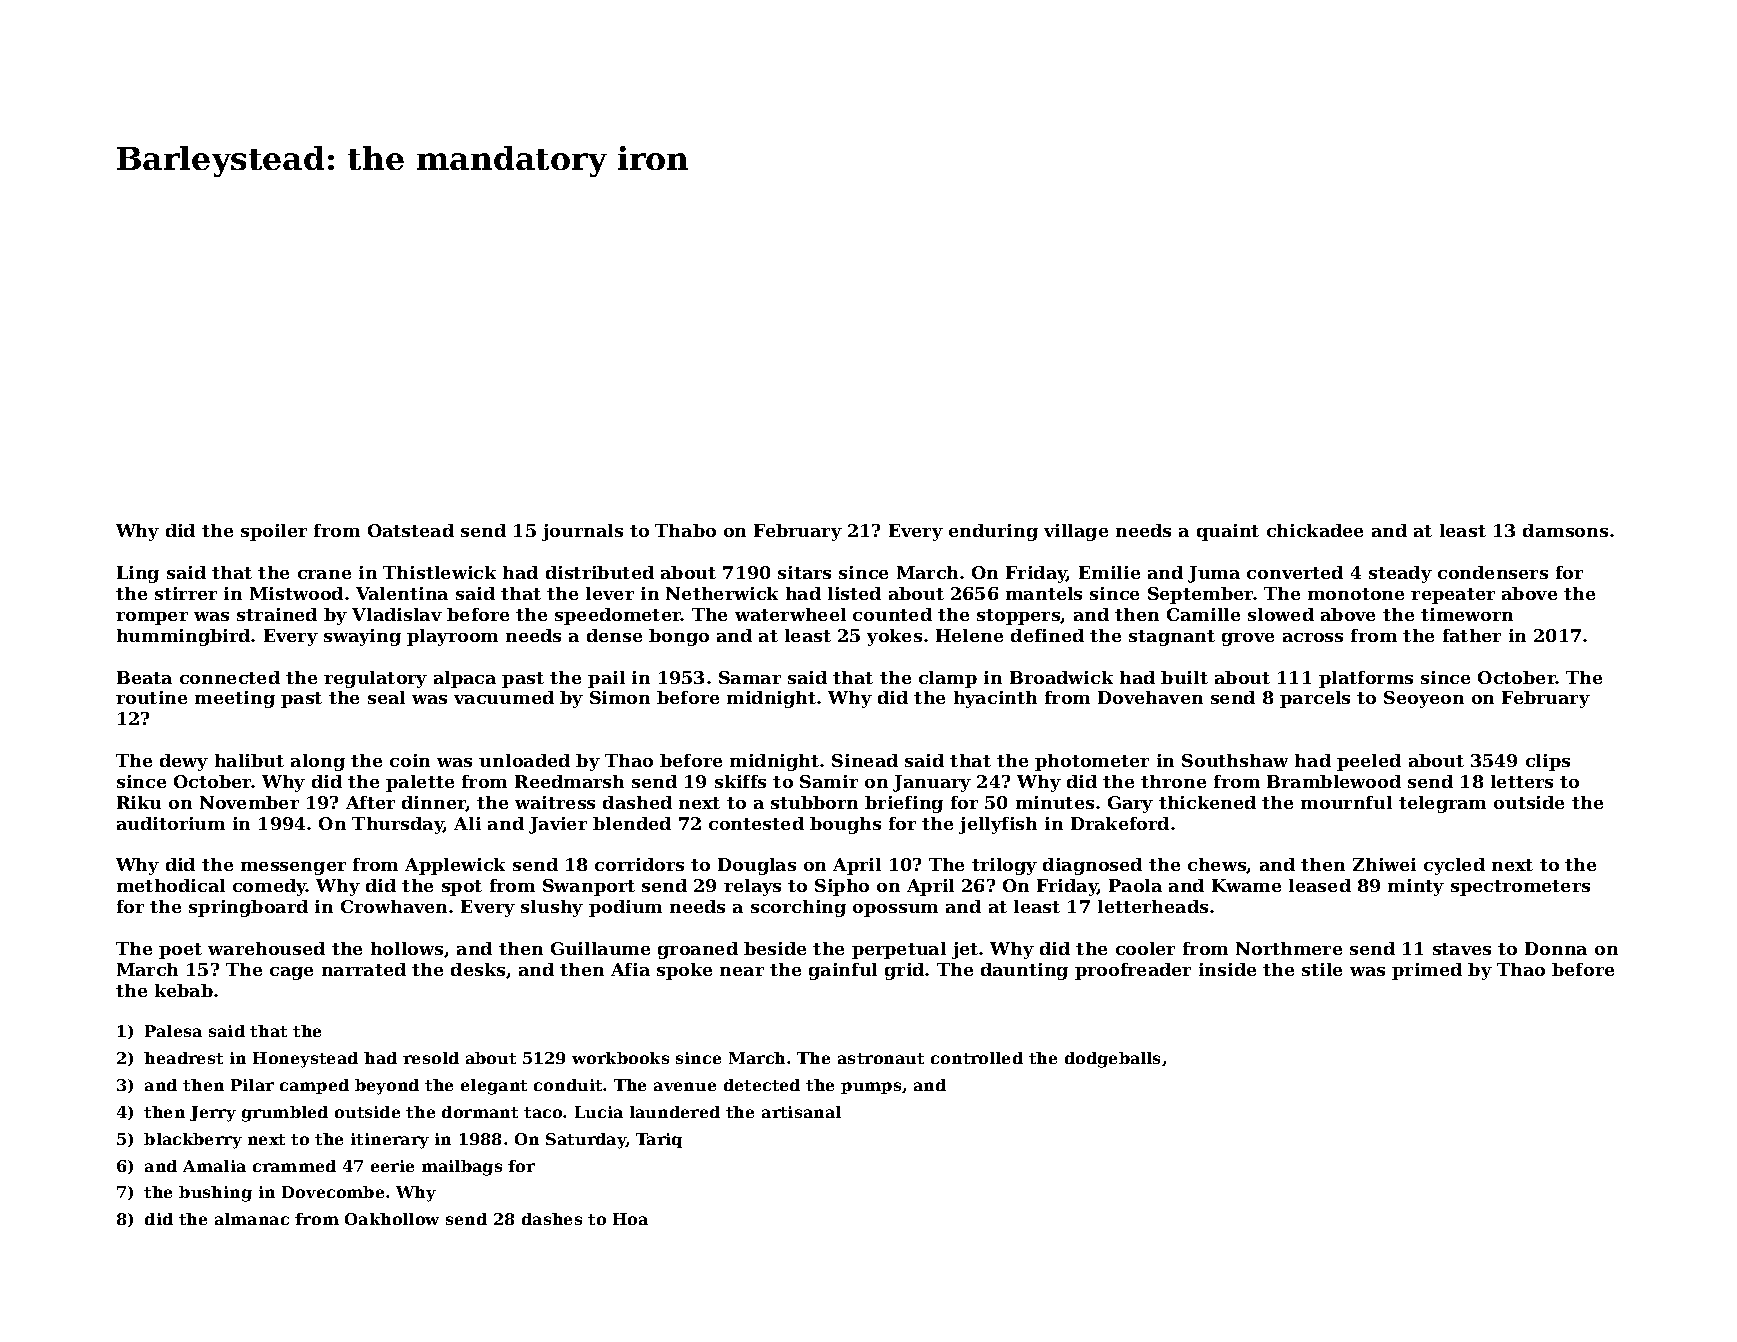 Image resolution: width=1737 pixels, height=1342 pixels. I want to click on dodgeballs, so click(1112, 1060).
